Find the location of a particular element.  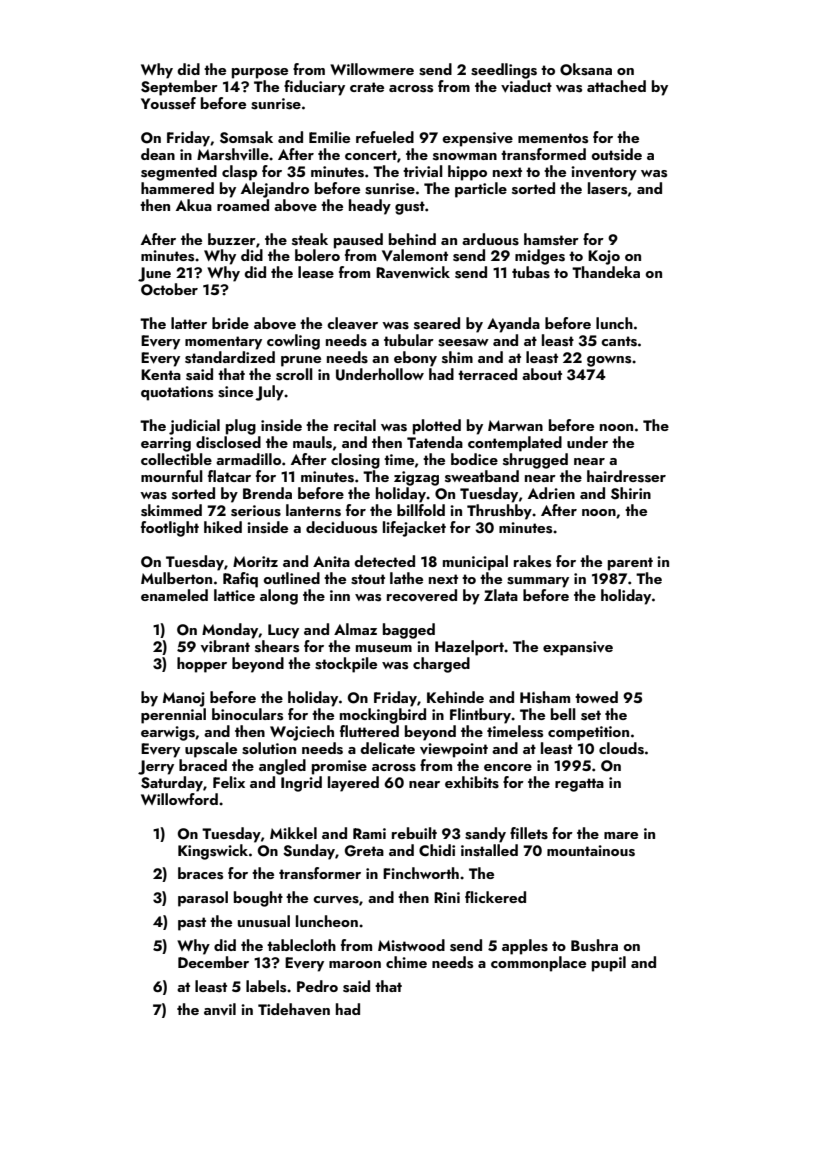

Oksana is located at coordinates (586, 69).
